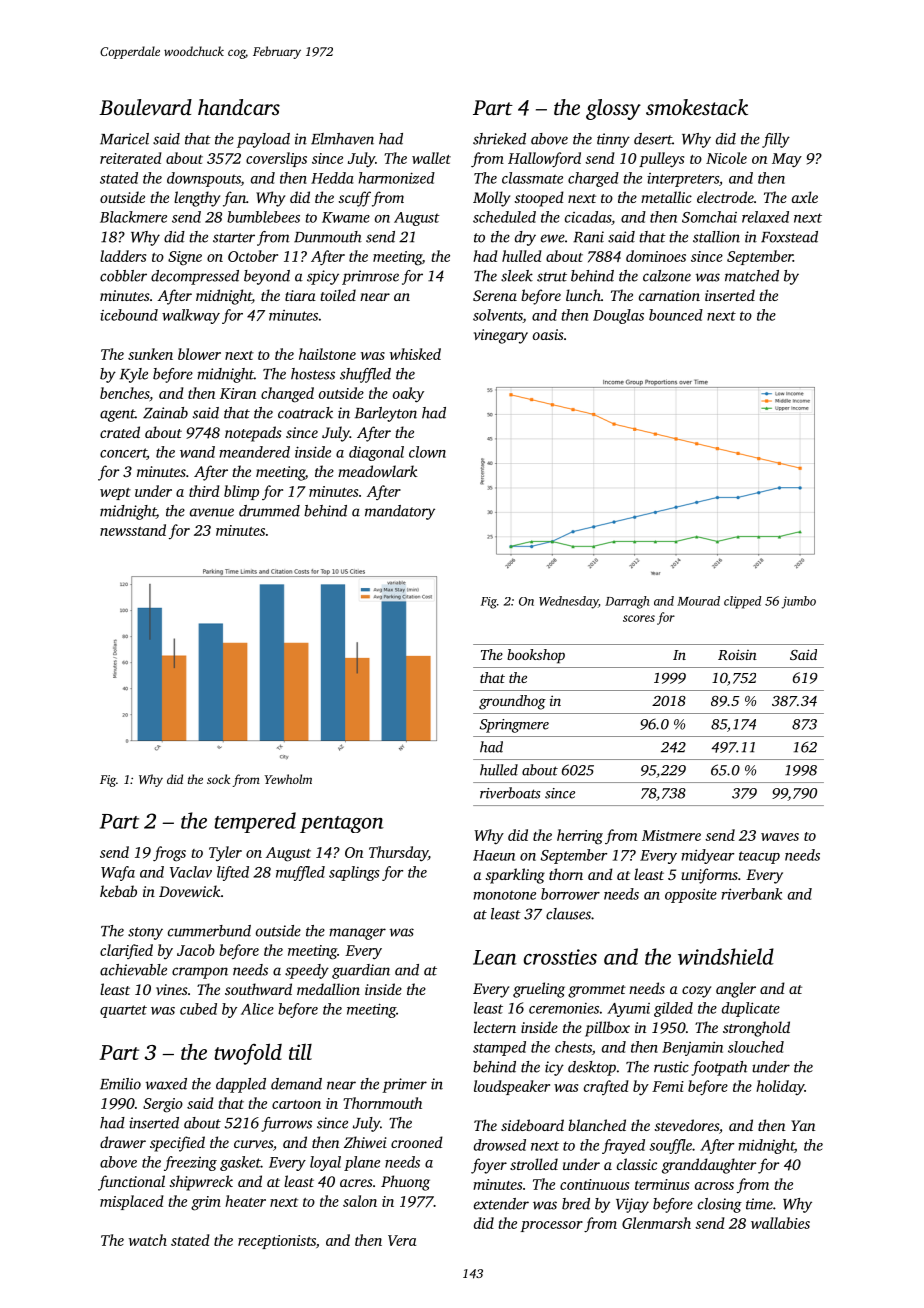  Describe the element at coordinates (698, 601) in the document. I see `Mourad` at that location.
